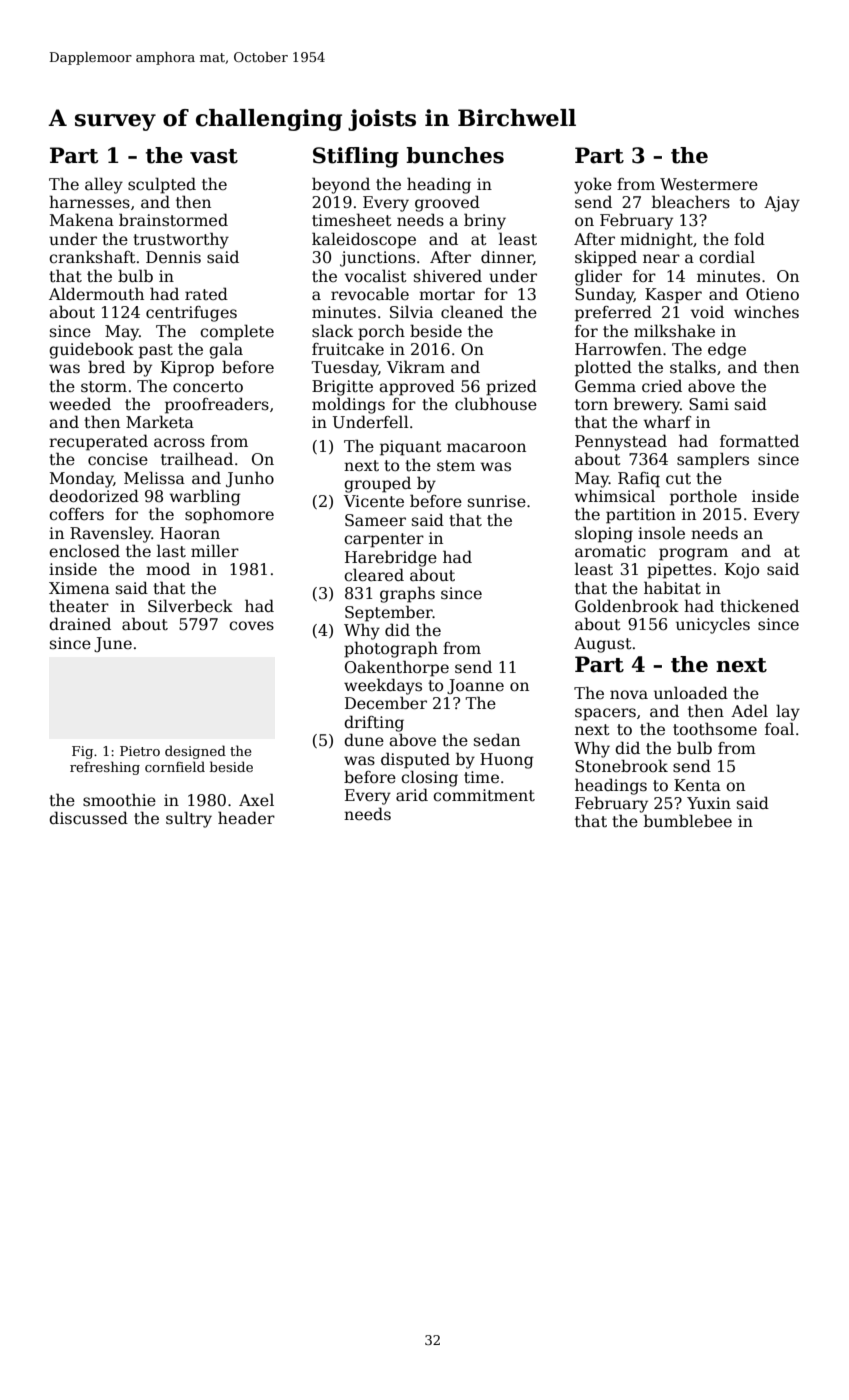 The image size is (849, 1400). I want to click on Melissa, so click(154, 478).
